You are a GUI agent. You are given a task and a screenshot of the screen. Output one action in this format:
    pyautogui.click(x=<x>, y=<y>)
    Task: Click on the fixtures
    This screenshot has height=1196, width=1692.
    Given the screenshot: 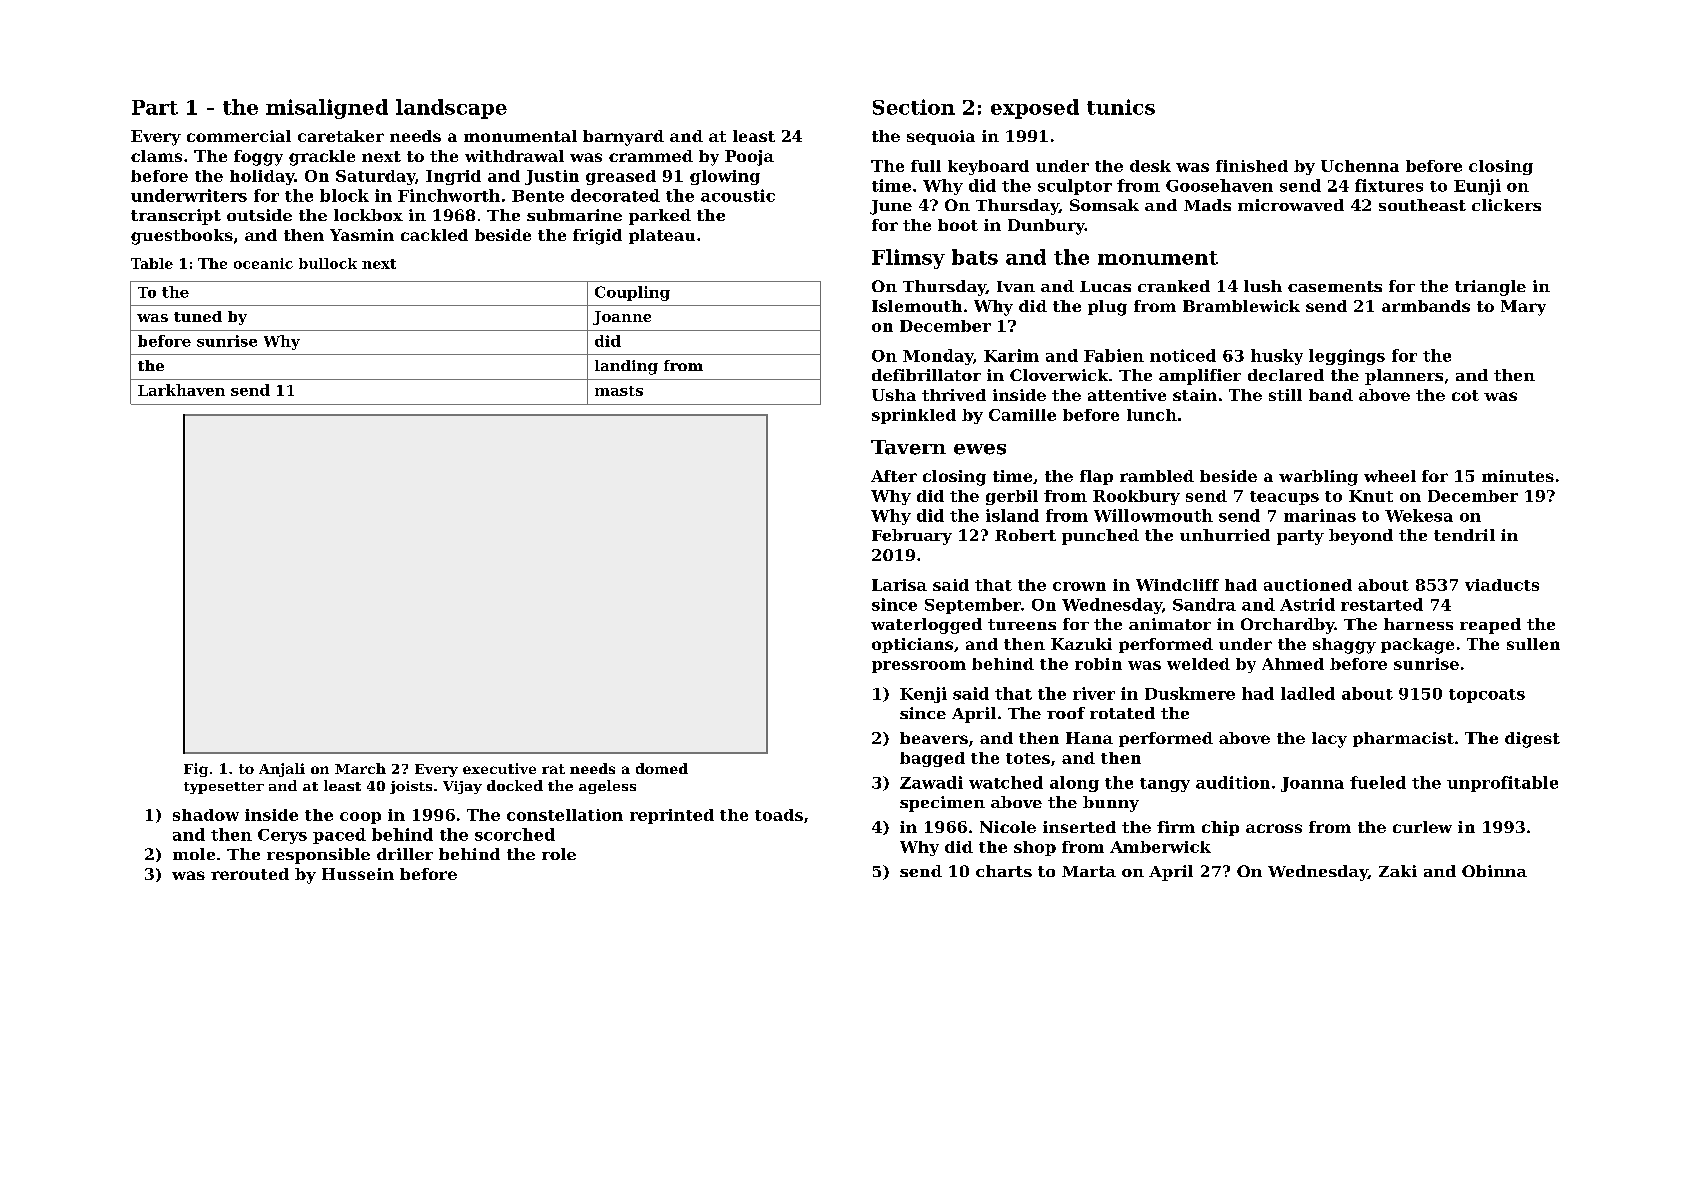 What is the action you would take?
    pyautogui.click(x=1389, y=185)
